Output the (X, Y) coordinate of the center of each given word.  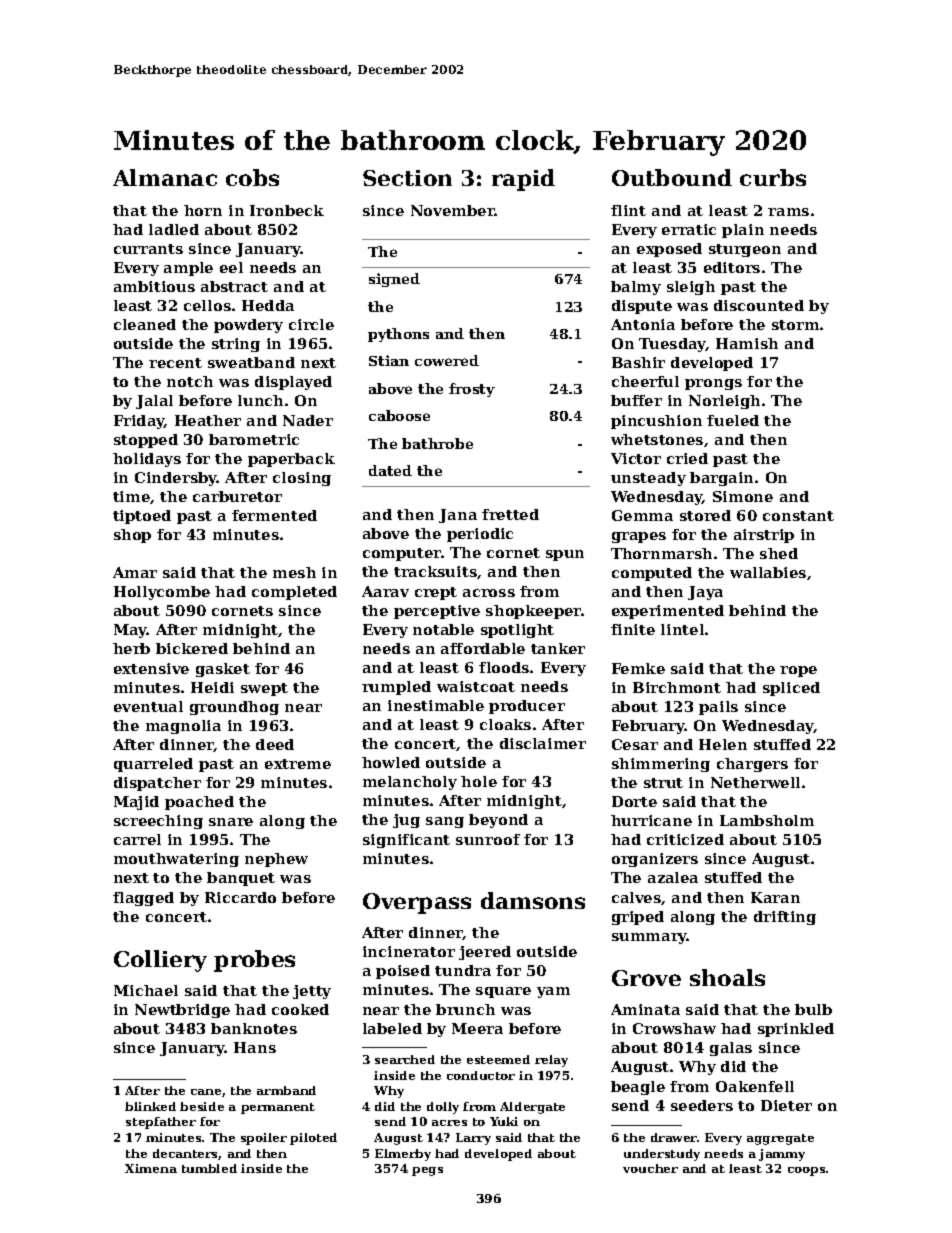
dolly (443, 1108)
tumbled (209, 1168)
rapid (523, 180)
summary (649, 938)
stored (705, 515)
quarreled (153, 765)
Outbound (672, 177)
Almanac (165, 177)
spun (565, 555)
